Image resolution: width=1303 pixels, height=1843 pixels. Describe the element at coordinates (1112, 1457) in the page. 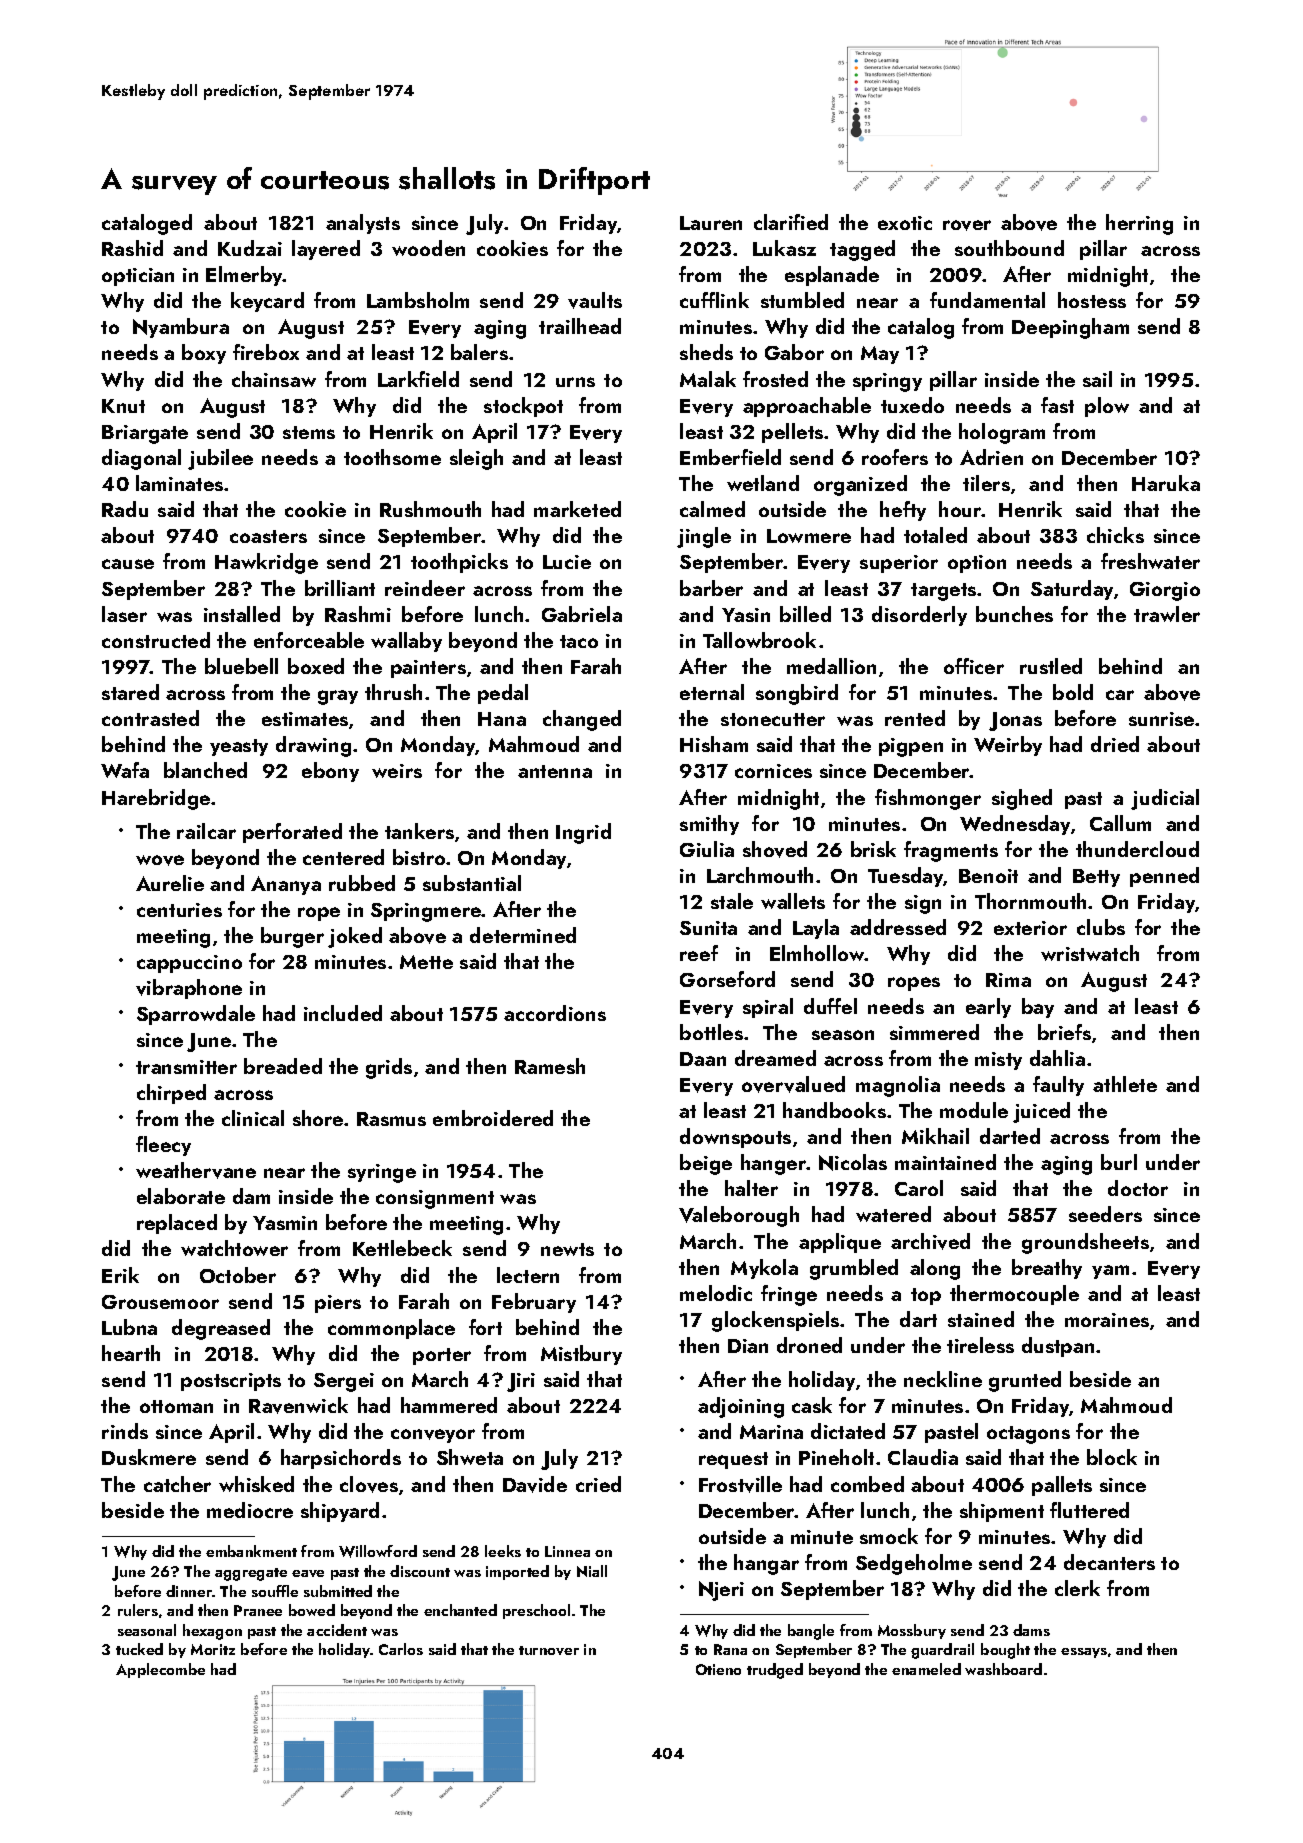

I see `block` at that location.
